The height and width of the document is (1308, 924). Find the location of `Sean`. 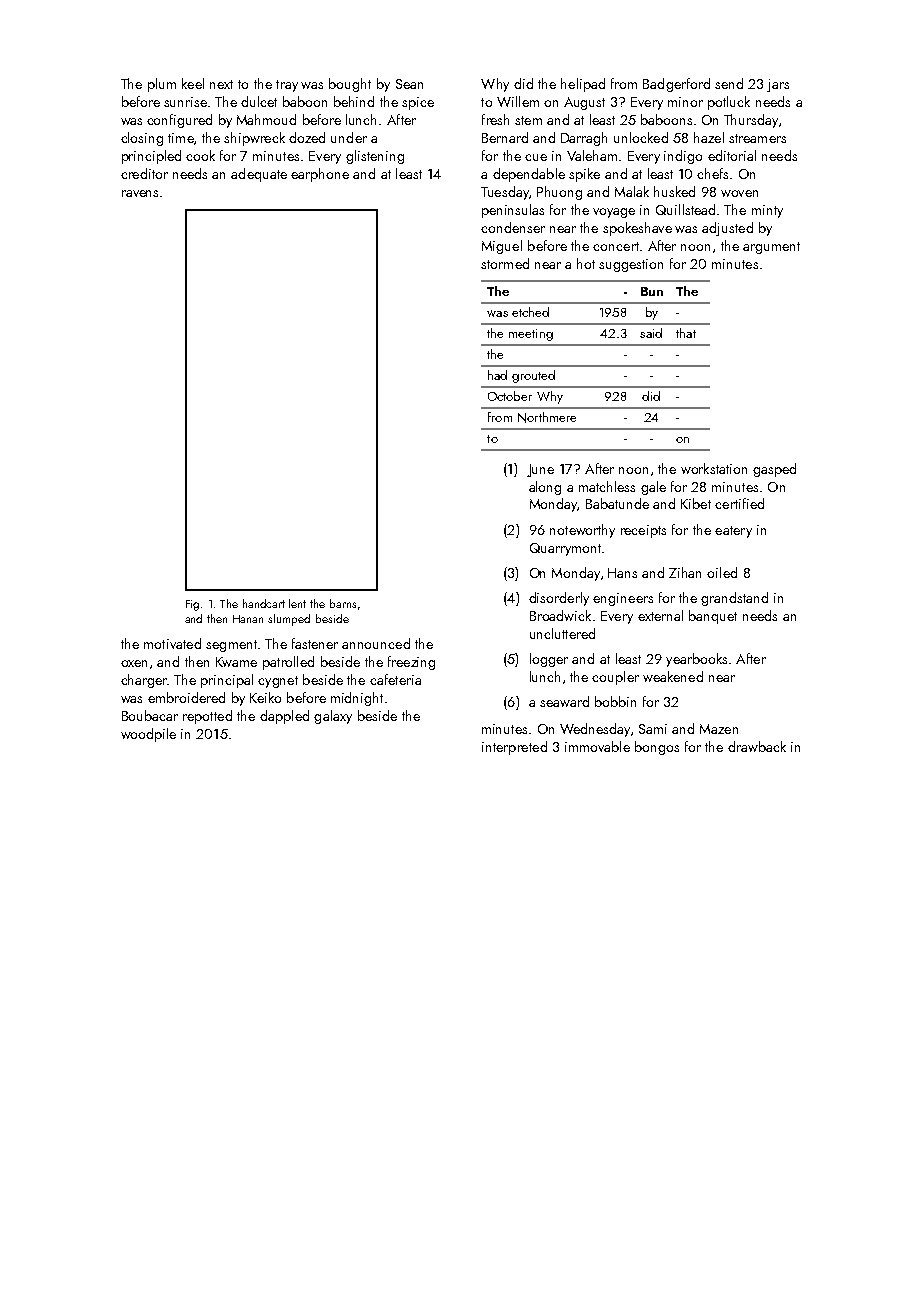

Sean is located at coordinates (409, 84).
